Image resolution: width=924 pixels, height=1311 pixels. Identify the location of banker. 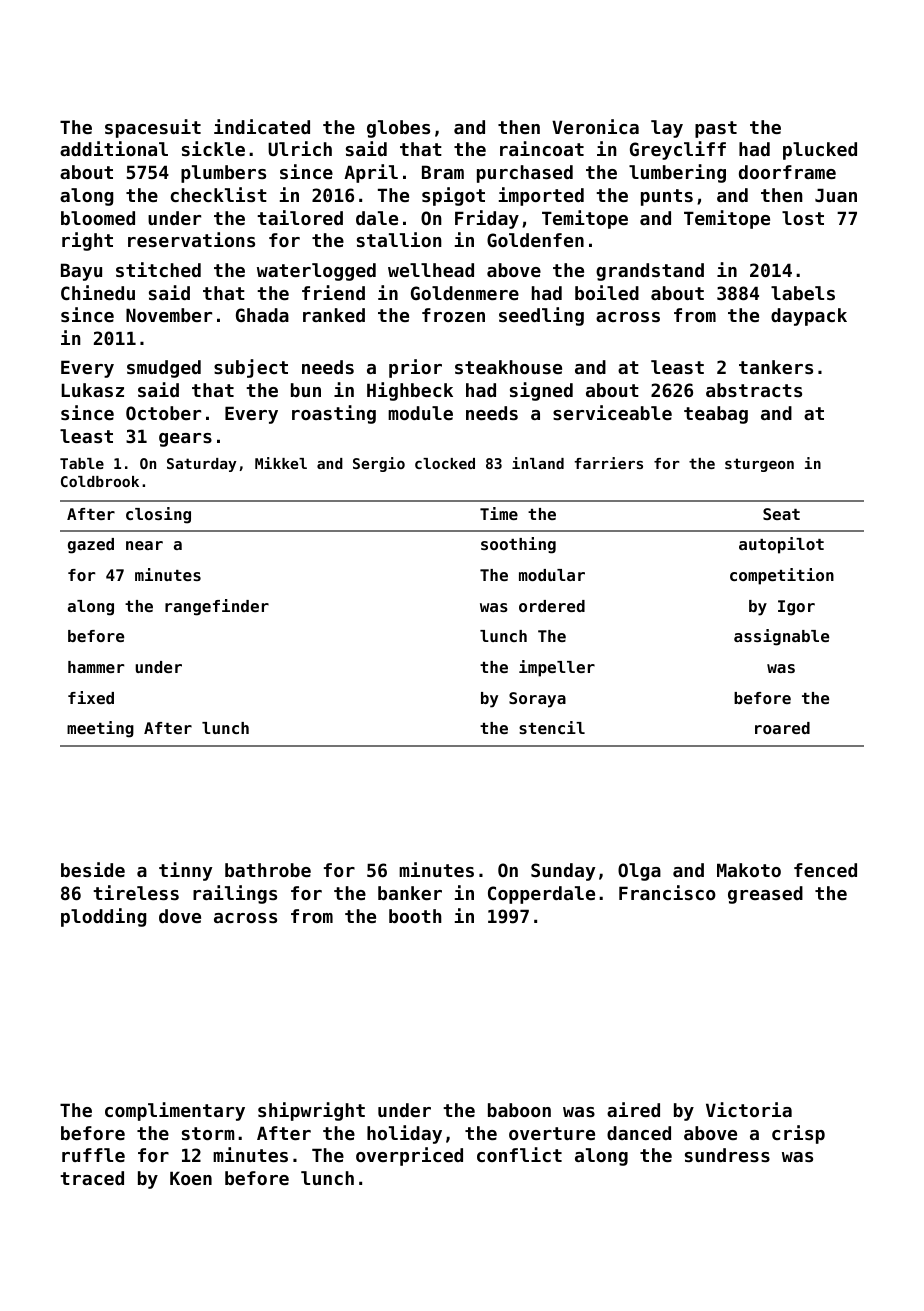
(410, 893).
